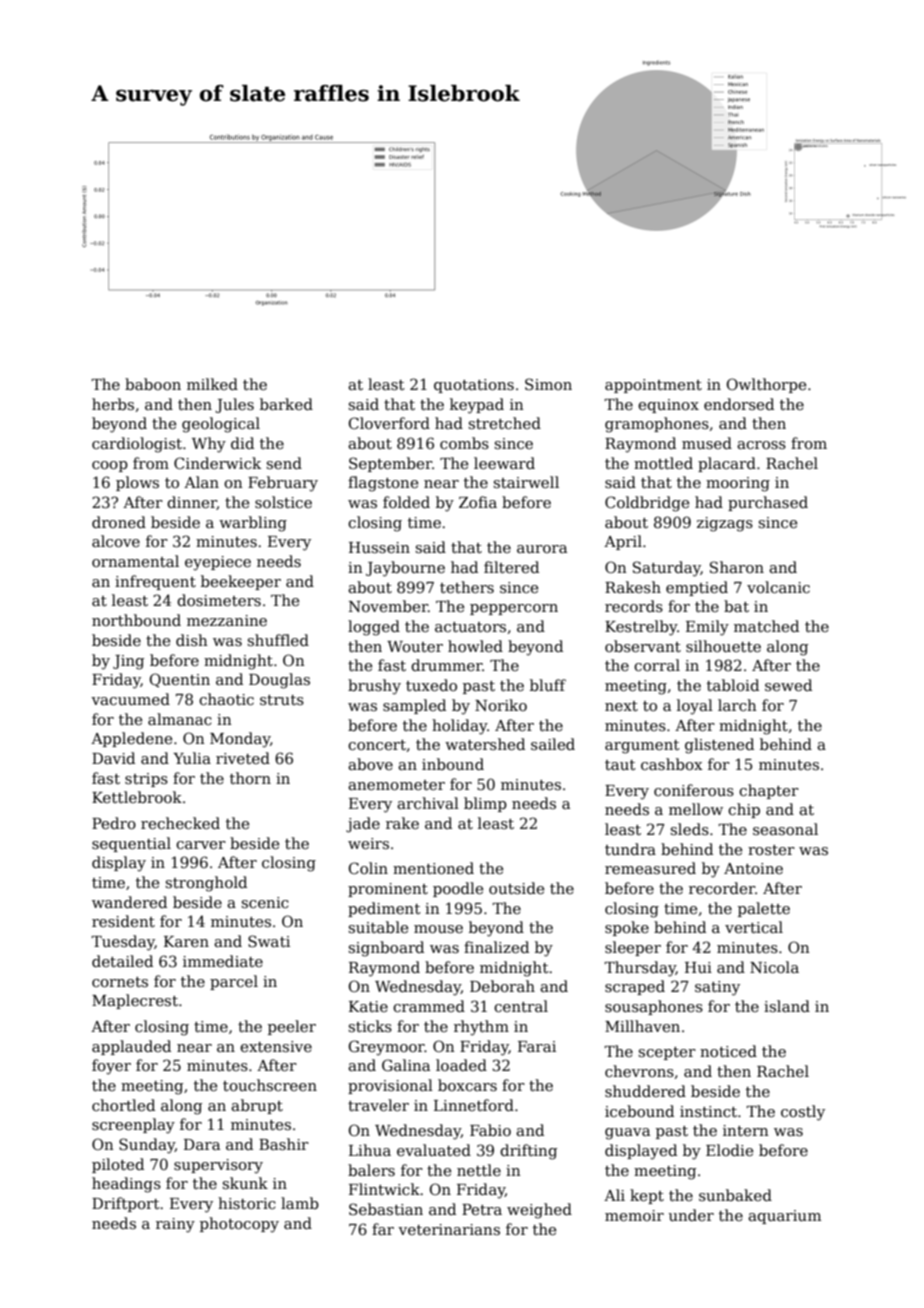  I want to click on barked, so click(286, 404).
